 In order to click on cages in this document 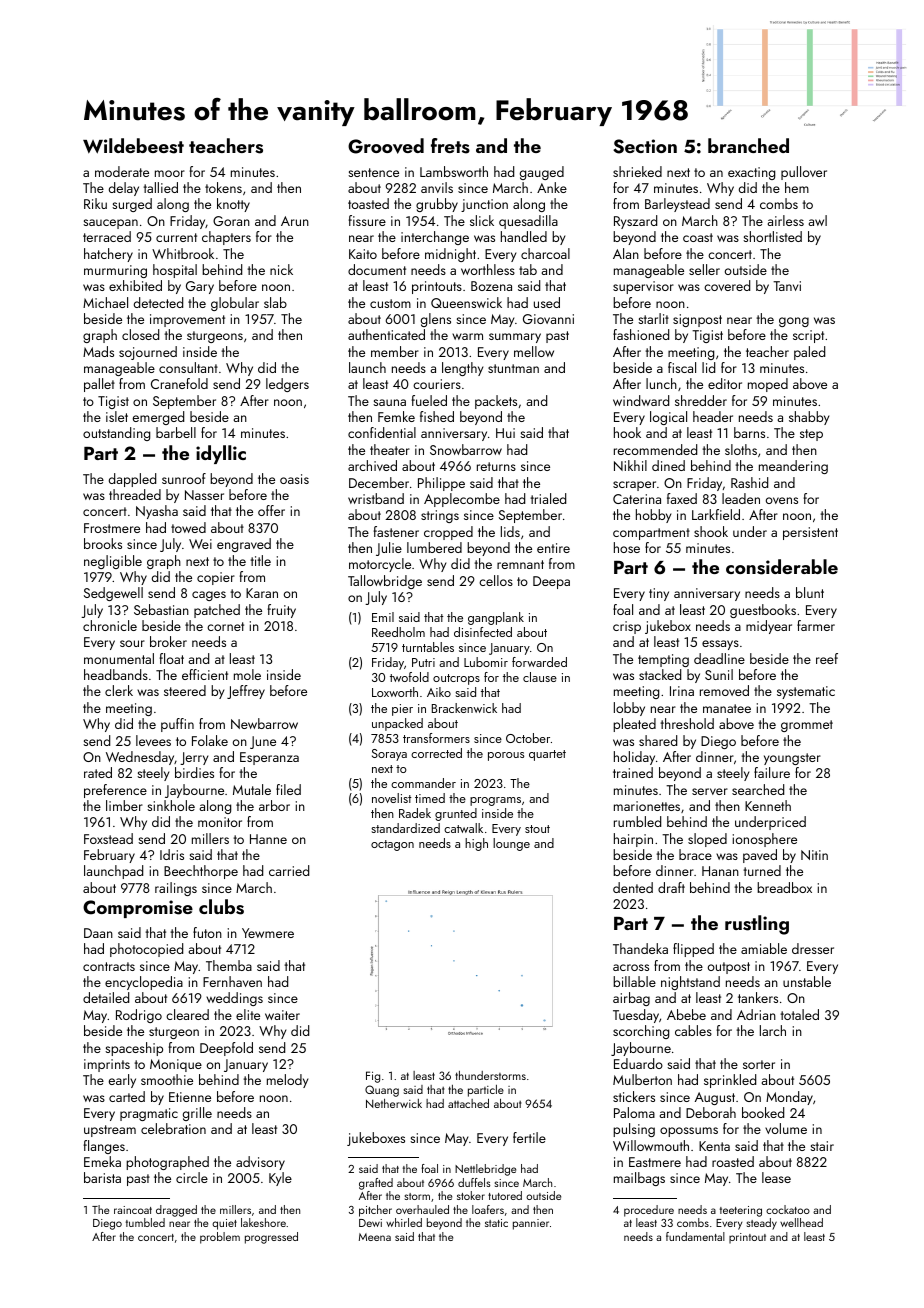, I will do `click(209, 596)`.
